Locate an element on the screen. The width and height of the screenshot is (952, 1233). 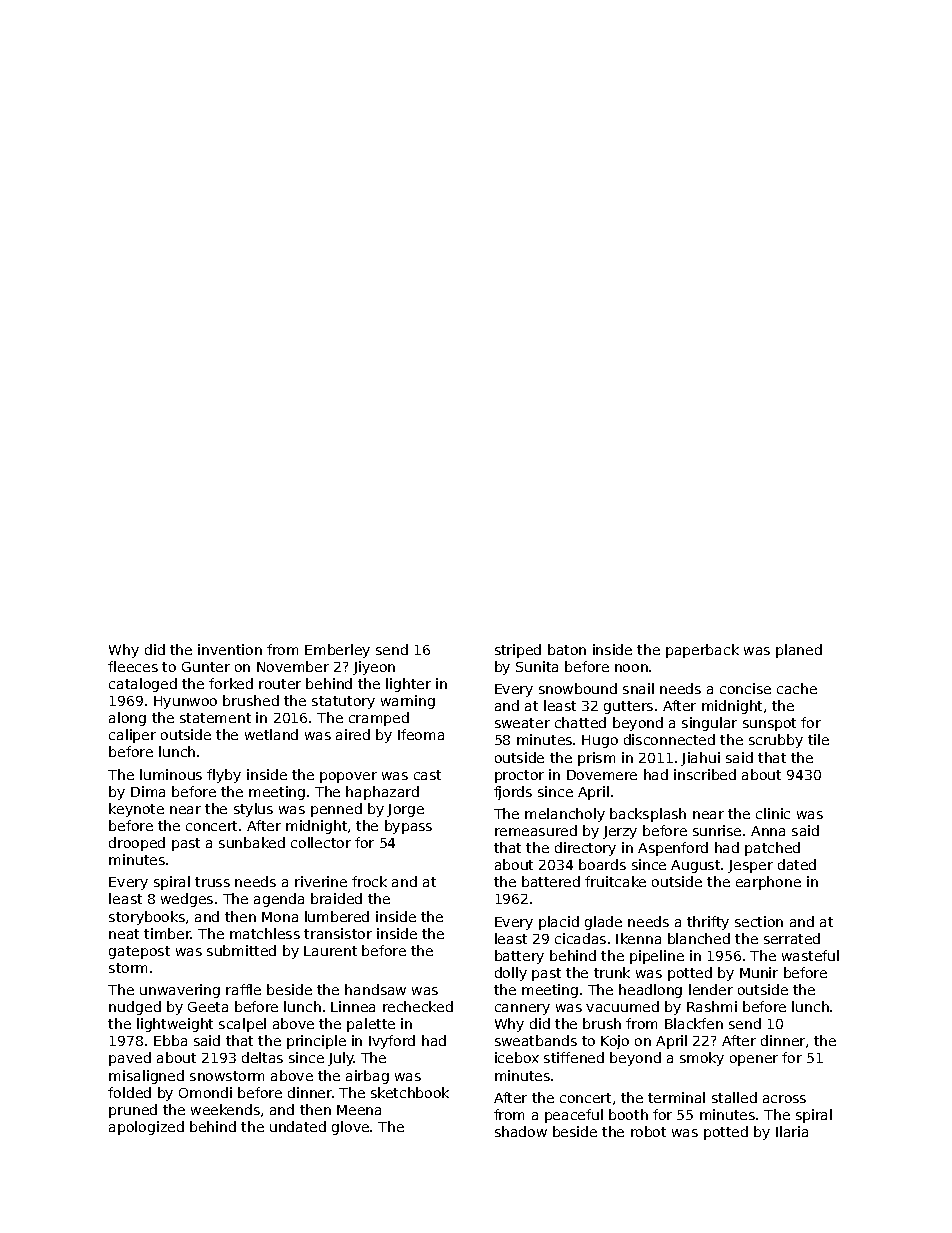
Ilaria is located at coordinates (792, 1131).
